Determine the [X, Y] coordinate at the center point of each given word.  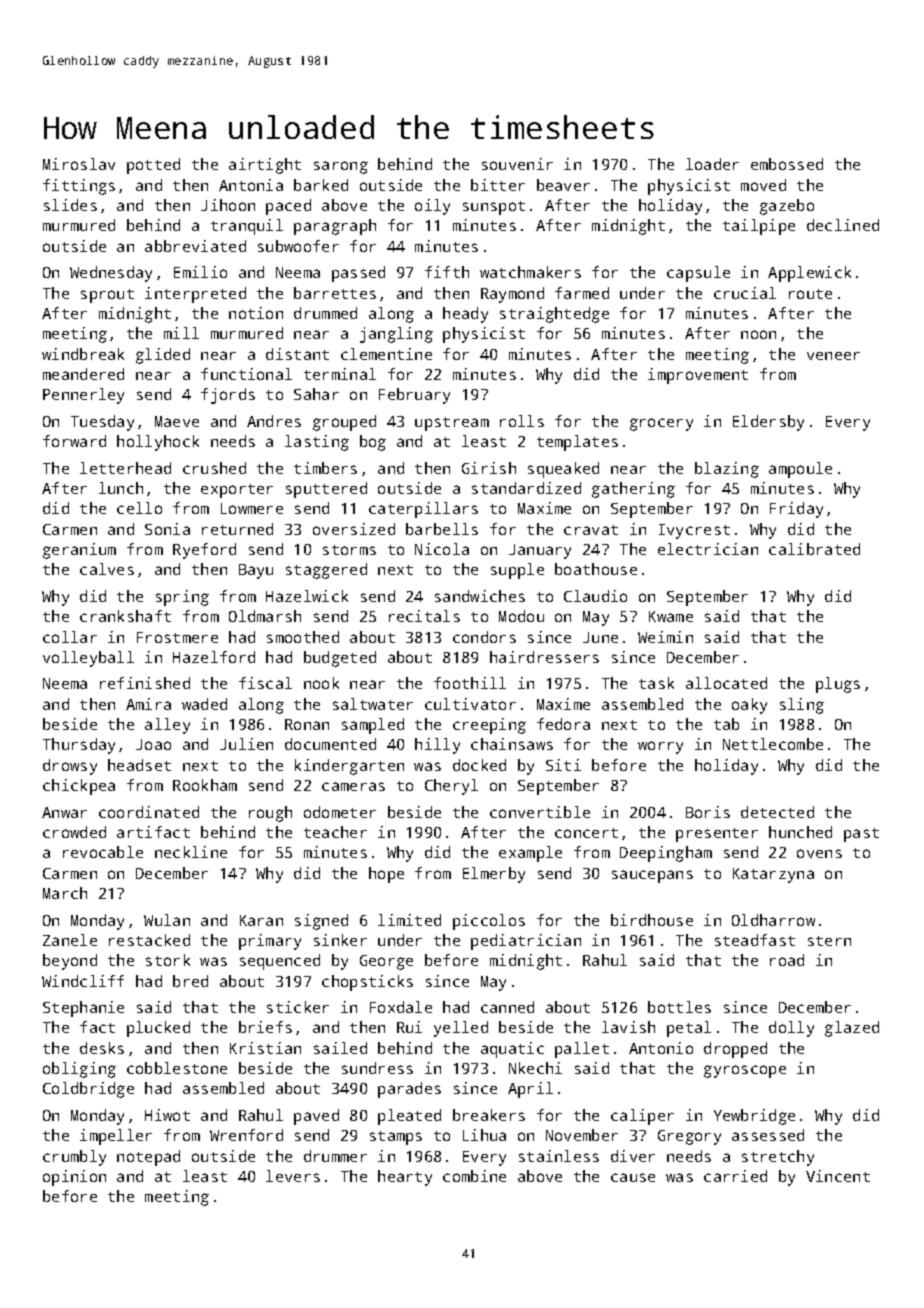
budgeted [340, 659]
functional [246, 374]
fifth [447, 272]
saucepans [652, 876]
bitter [498, 185]
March [65, 893]
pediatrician [526, 942]
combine [474, 1176]
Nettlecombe [773, 744]
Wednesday [111, 274]
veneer [833, 356]
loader [712, 164]
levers [293, 1176]
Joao [153, 744]
